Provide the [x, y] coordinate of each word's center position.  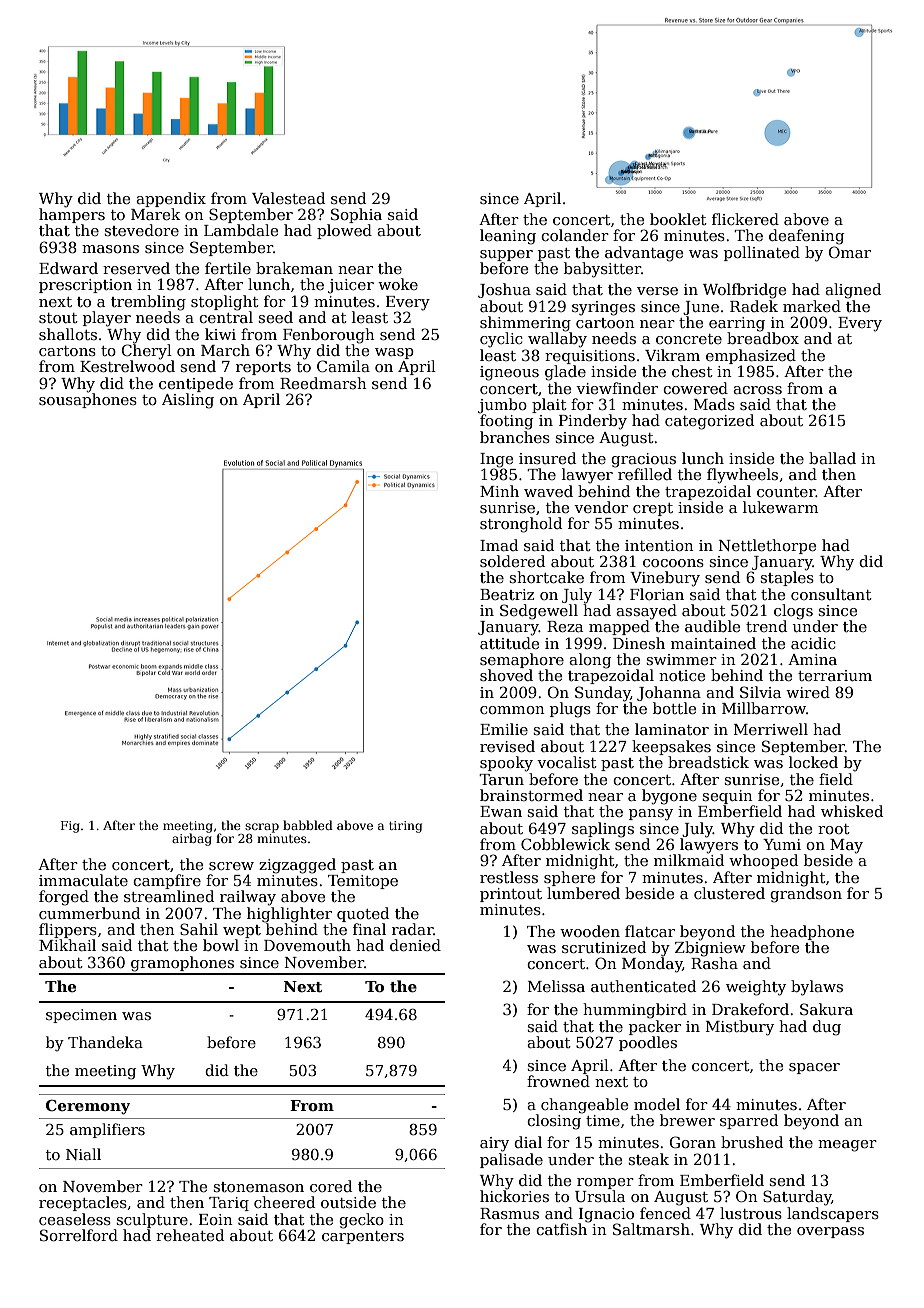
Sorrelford [79, 1235]
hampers [72, 215]
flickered [745, 219]
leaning [508, 237]
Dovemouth [307, 945]
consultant [831, 594]
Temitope [363, 882]
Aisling [188, 401]
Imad [499, 545]
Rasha [714, 963]
